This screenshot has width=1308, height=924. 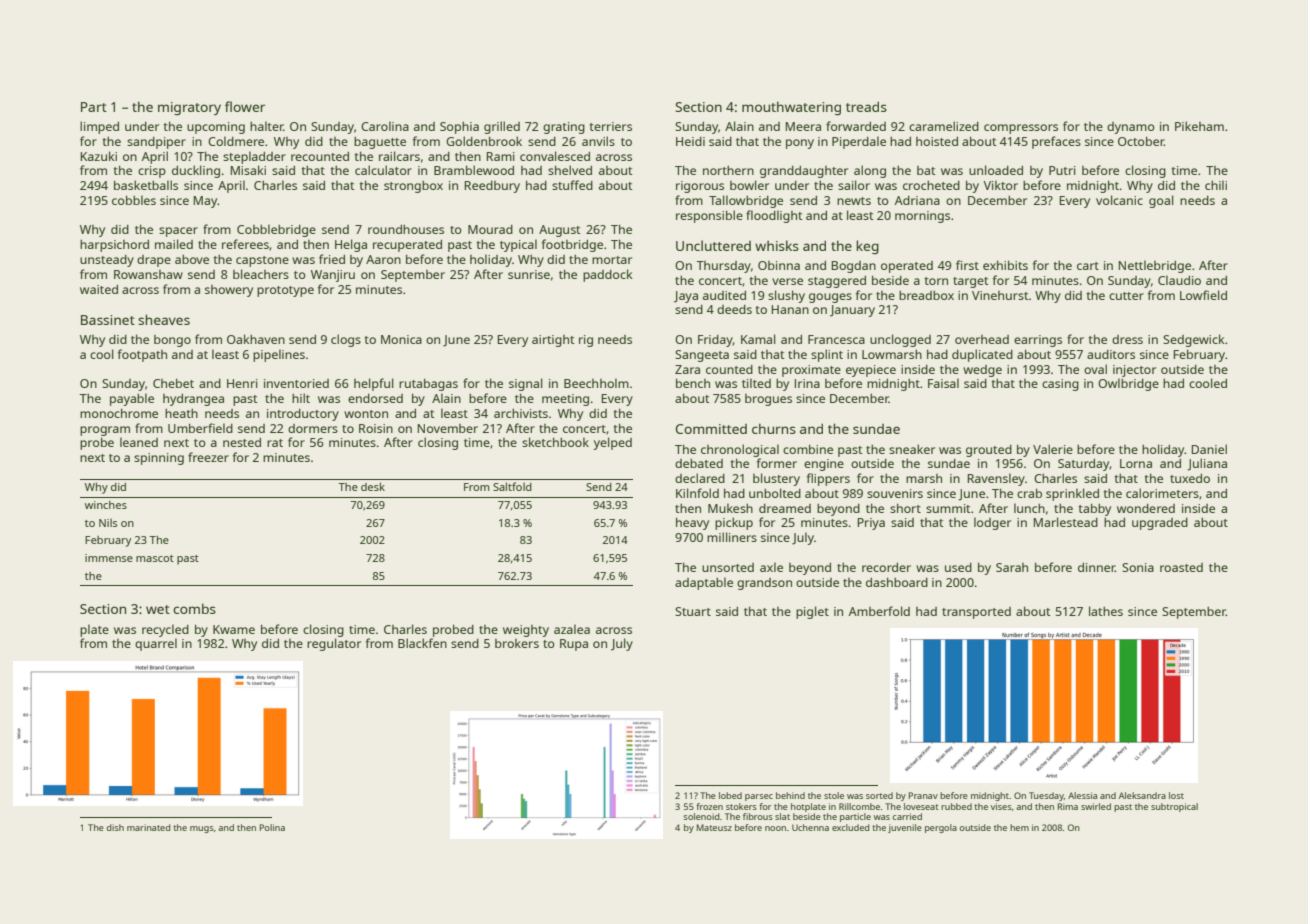 What do you see at coordinates (1203, 295) in the screenshot?
I see `Lowfield` at bounding box center [1203, 295].
